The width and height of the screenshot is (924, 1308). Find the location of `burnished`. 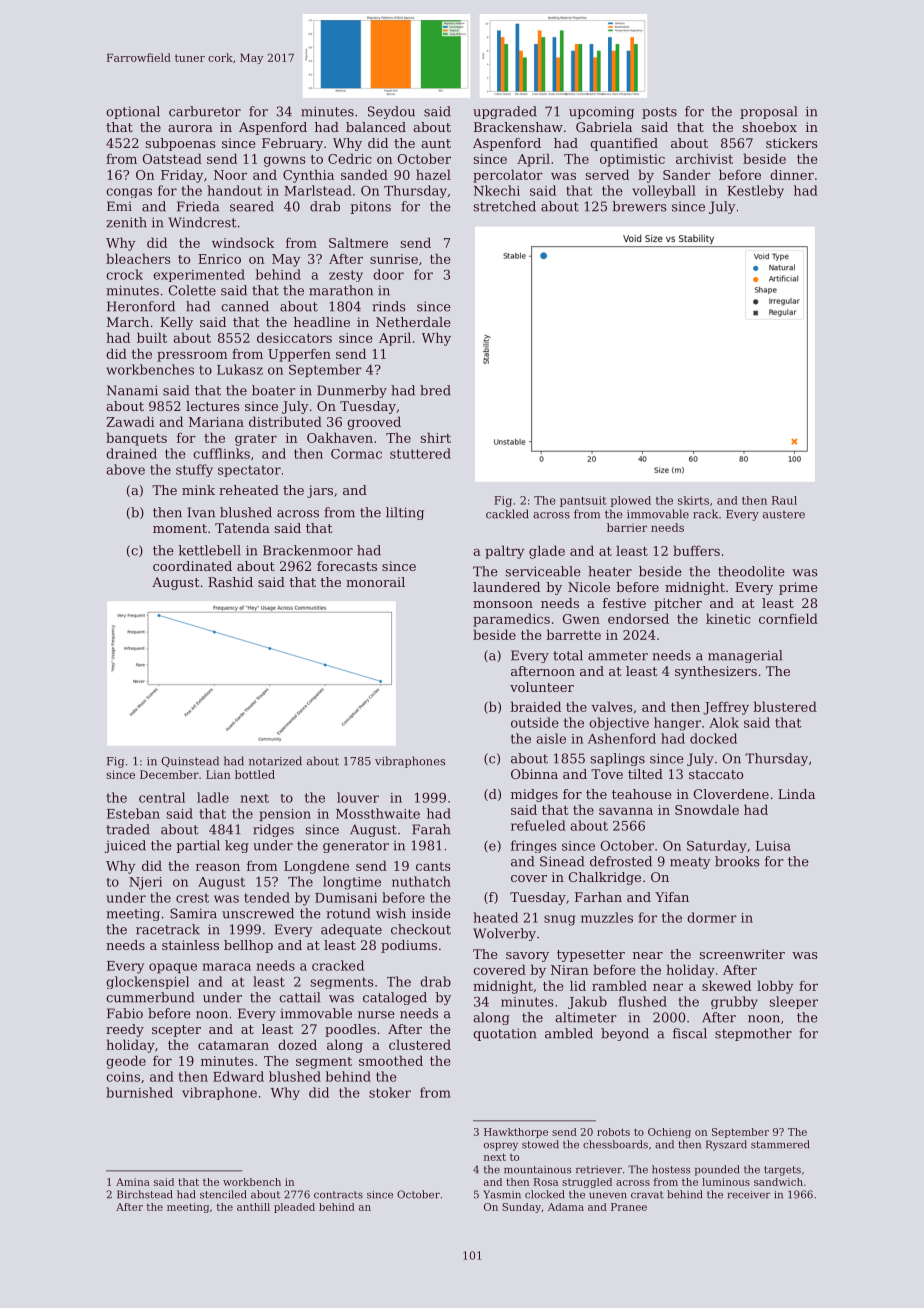

burnished is located at coordinates (139, 1092).
